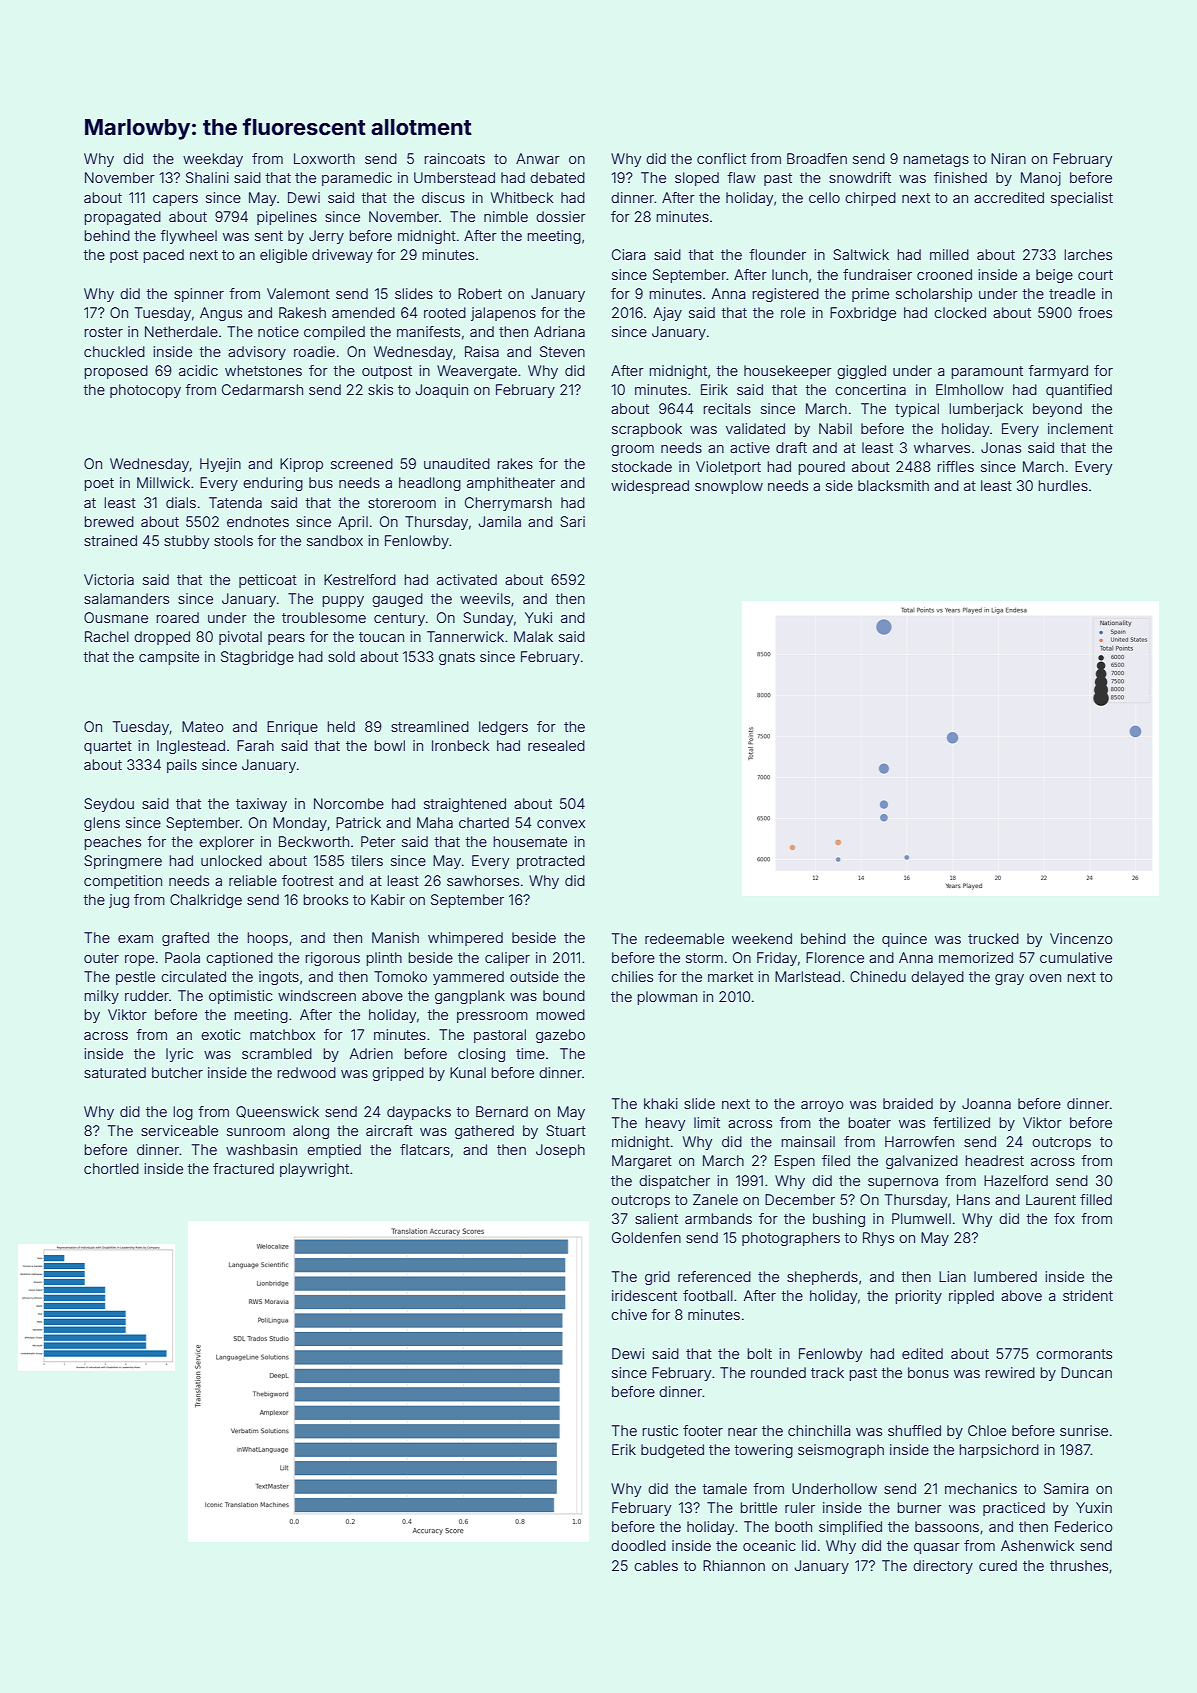  What do you see at coordinates (656, 1565) in the screenshot?
I see `cables` at bounding box center [656, 1565].
